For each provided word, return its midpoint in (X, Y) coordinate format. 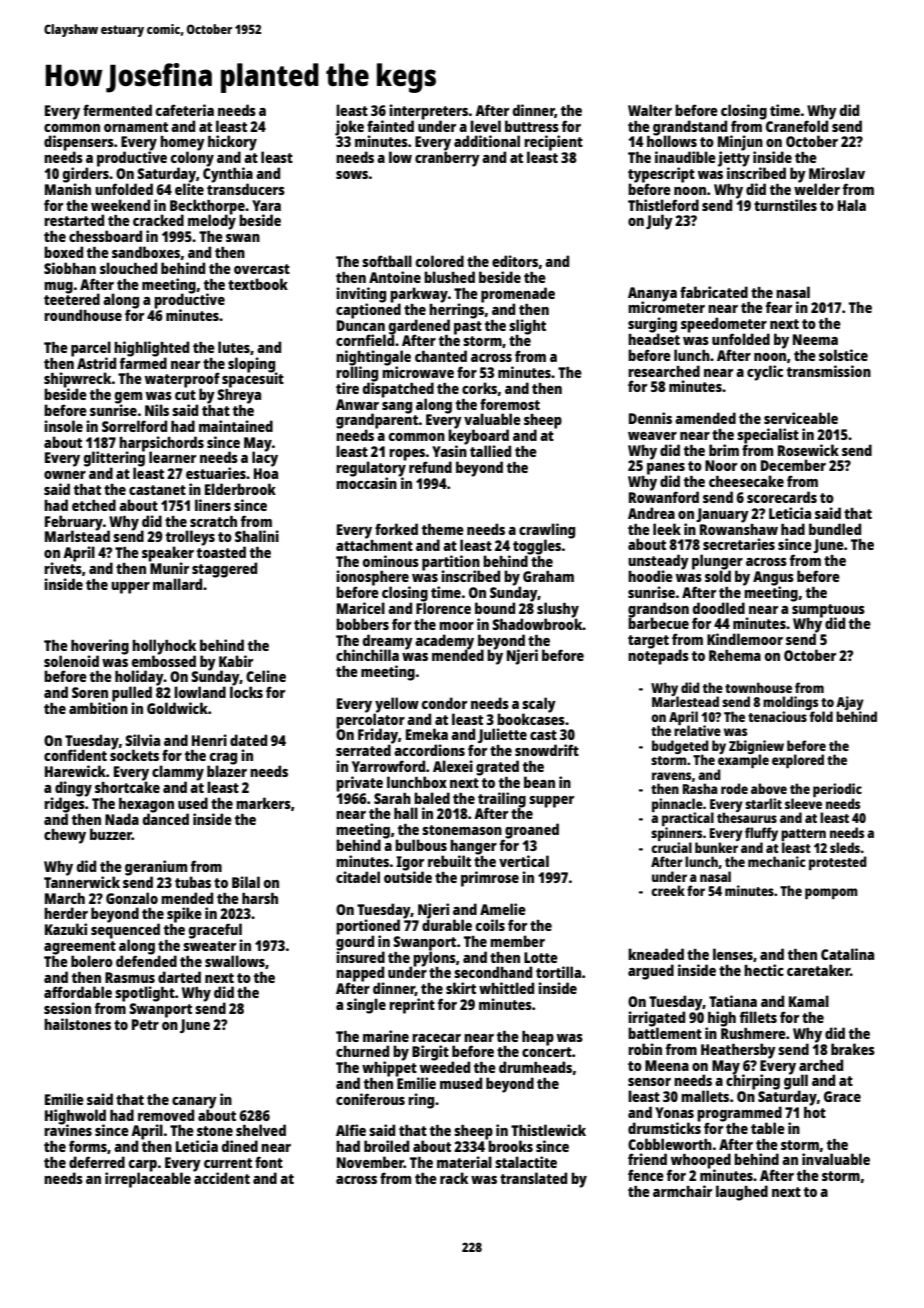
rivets (63, 568)
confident (75, 755)
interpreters (428, 112)
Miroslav (837, 173)
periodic (837, 790)
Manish (68, 189)
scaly (539, 705)
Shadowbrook (537, 624)
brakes (853, 1049)
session (67, 1008)
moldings (790, 703)
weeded (445, 1067)
